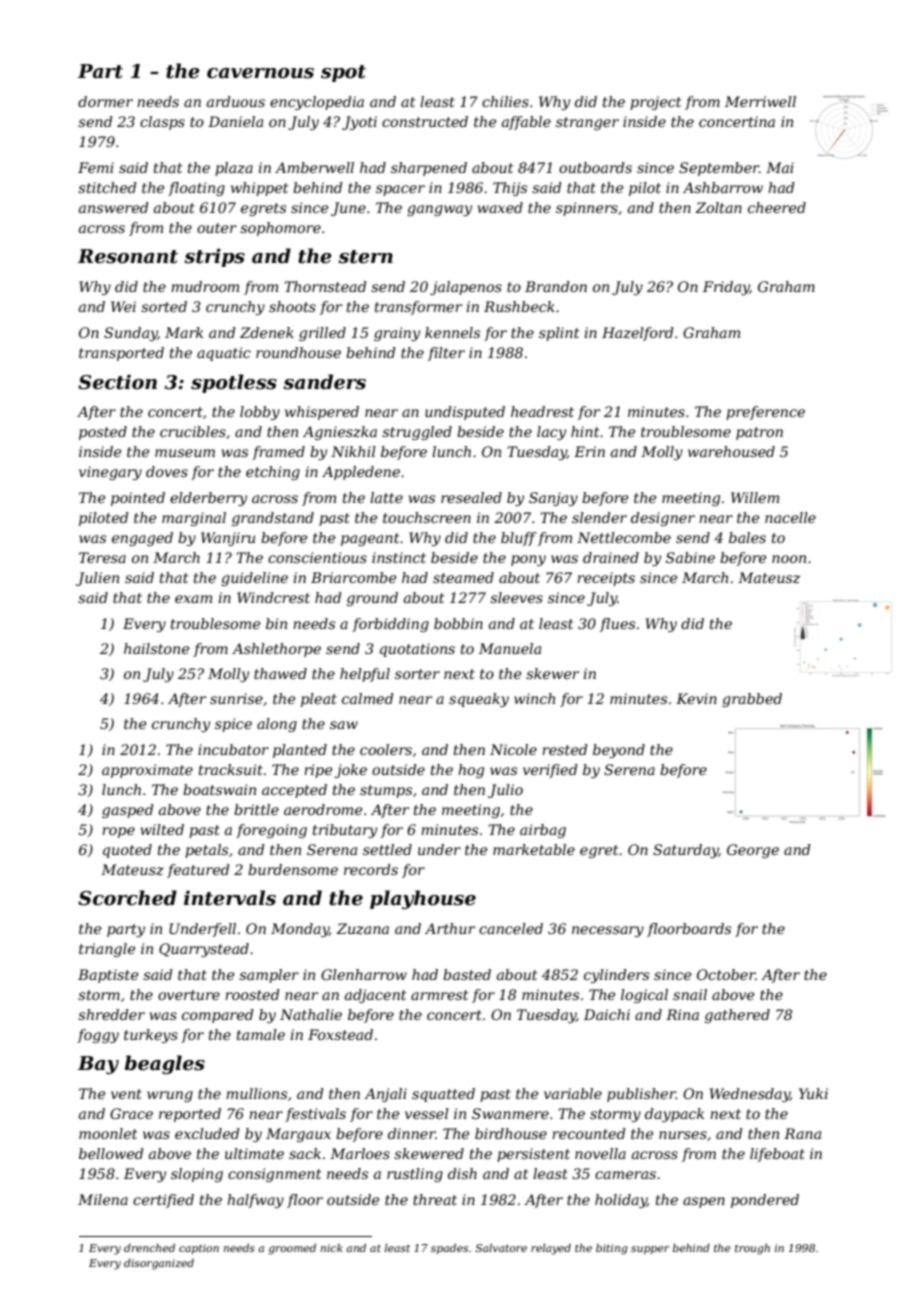 Image resolution: width=908 pixels, height=1316 pixels. What do you see at coordinates (587, 209) in the image?
I see `spinners` at bounding box center [587, 209].
